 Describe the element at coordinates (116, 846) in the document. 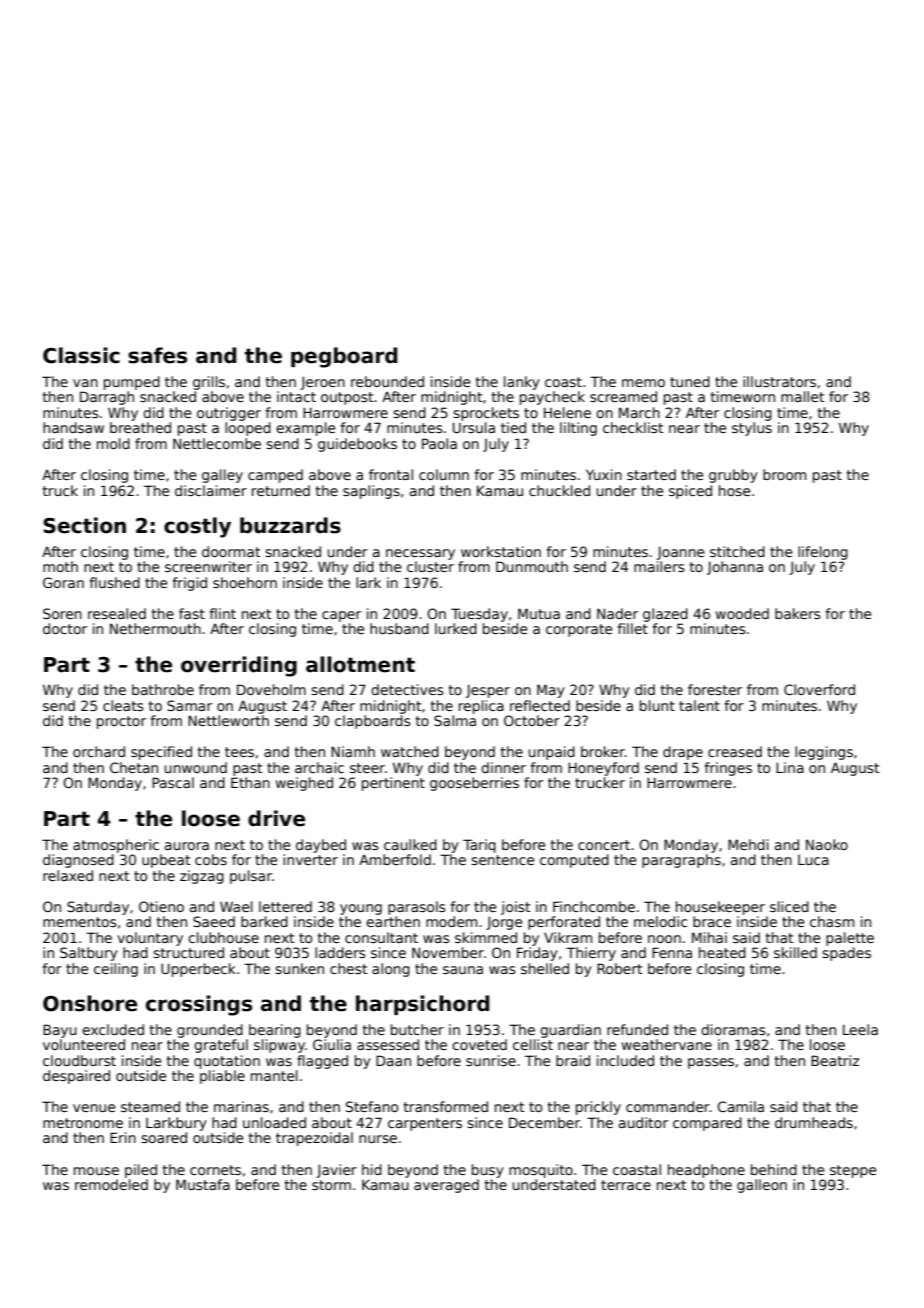

I see `atmospheric` at that location.
